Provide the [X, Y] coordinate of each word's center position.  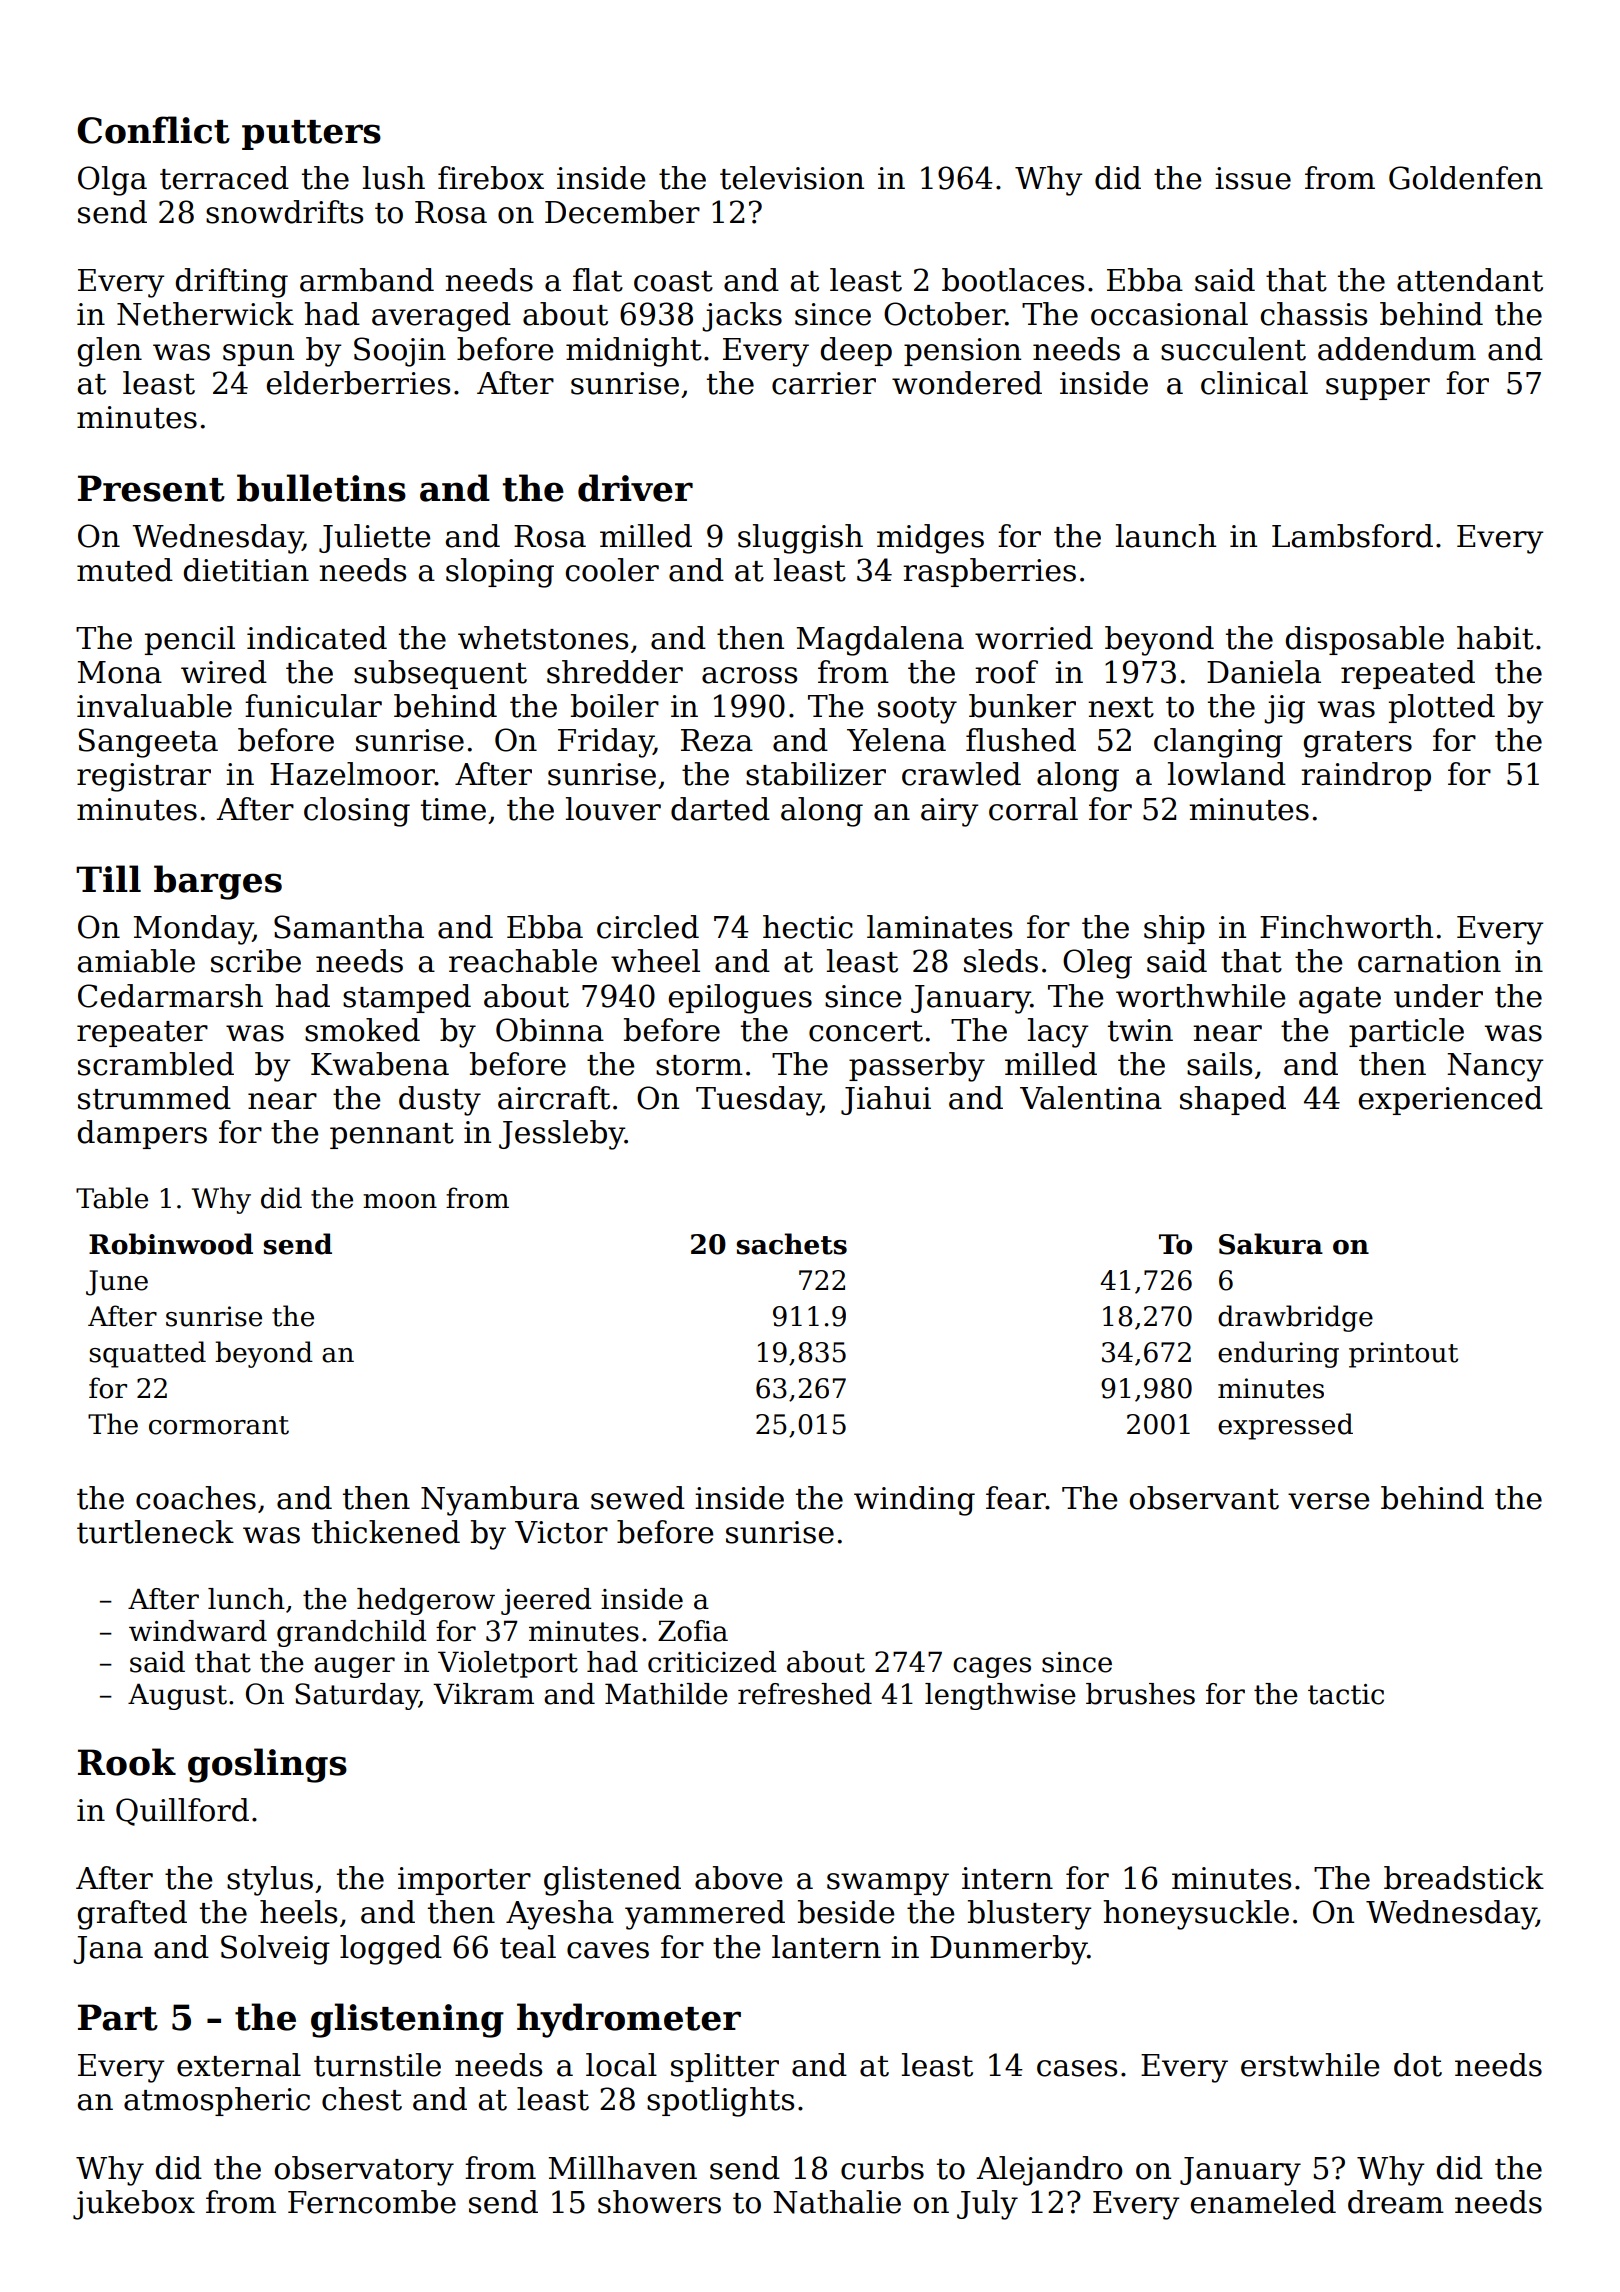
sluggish [800, 539]
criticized [712, 1662]
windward [198, 1631]
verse [1329, 1501]
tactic [1346, 1694]
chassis [1313, 314]
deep [856, 351]
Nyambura [500, 1501]
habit [1495, 638]
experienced [1450, 1100]
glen [109, 352]
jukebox [134, 2205]
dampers [142, 1134]
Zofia [693, 1631]
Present [151, 488]
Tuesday [758, 1101]
